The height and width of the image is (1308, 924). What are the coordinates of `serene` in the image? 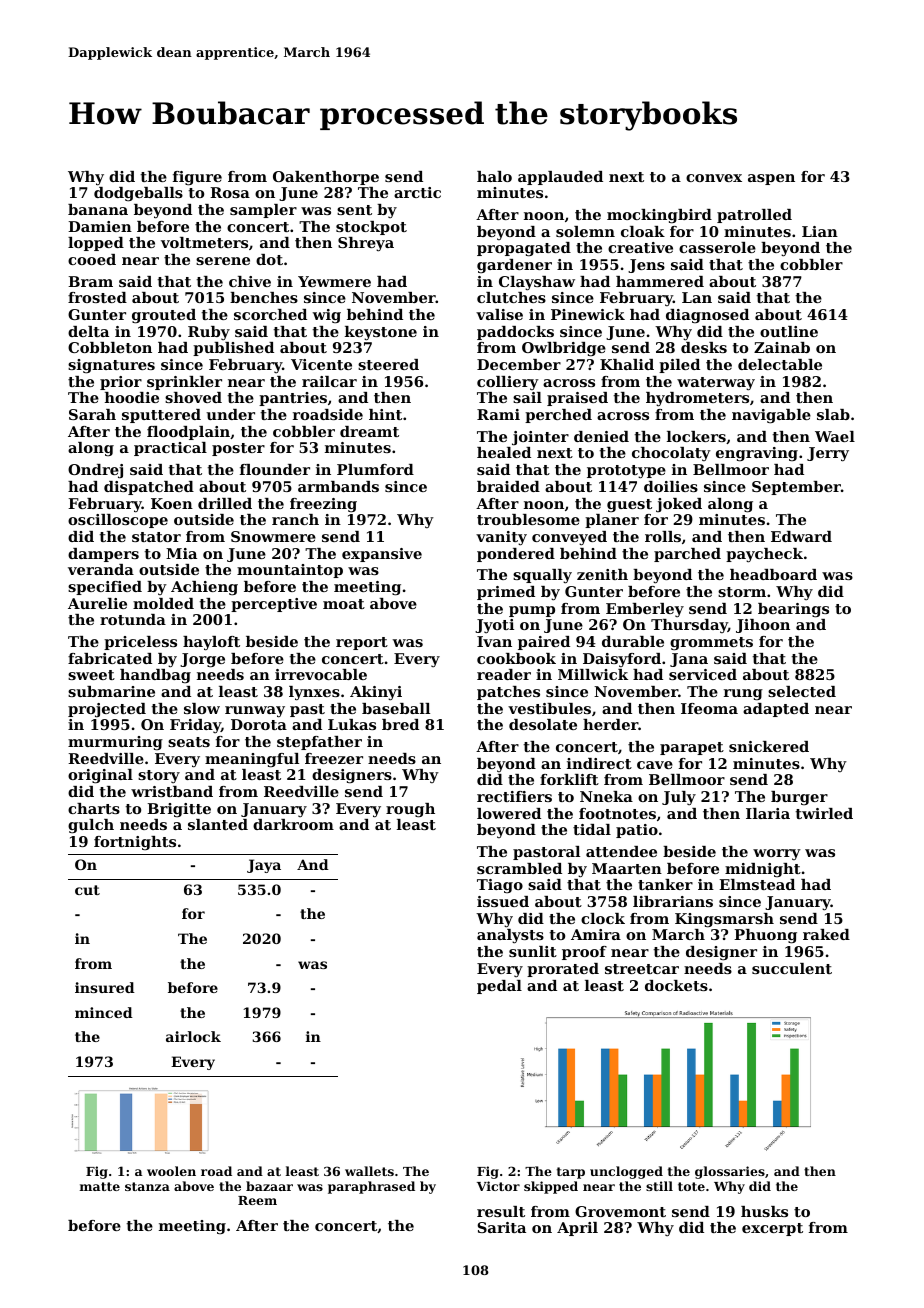 It's located at (223, 261).
